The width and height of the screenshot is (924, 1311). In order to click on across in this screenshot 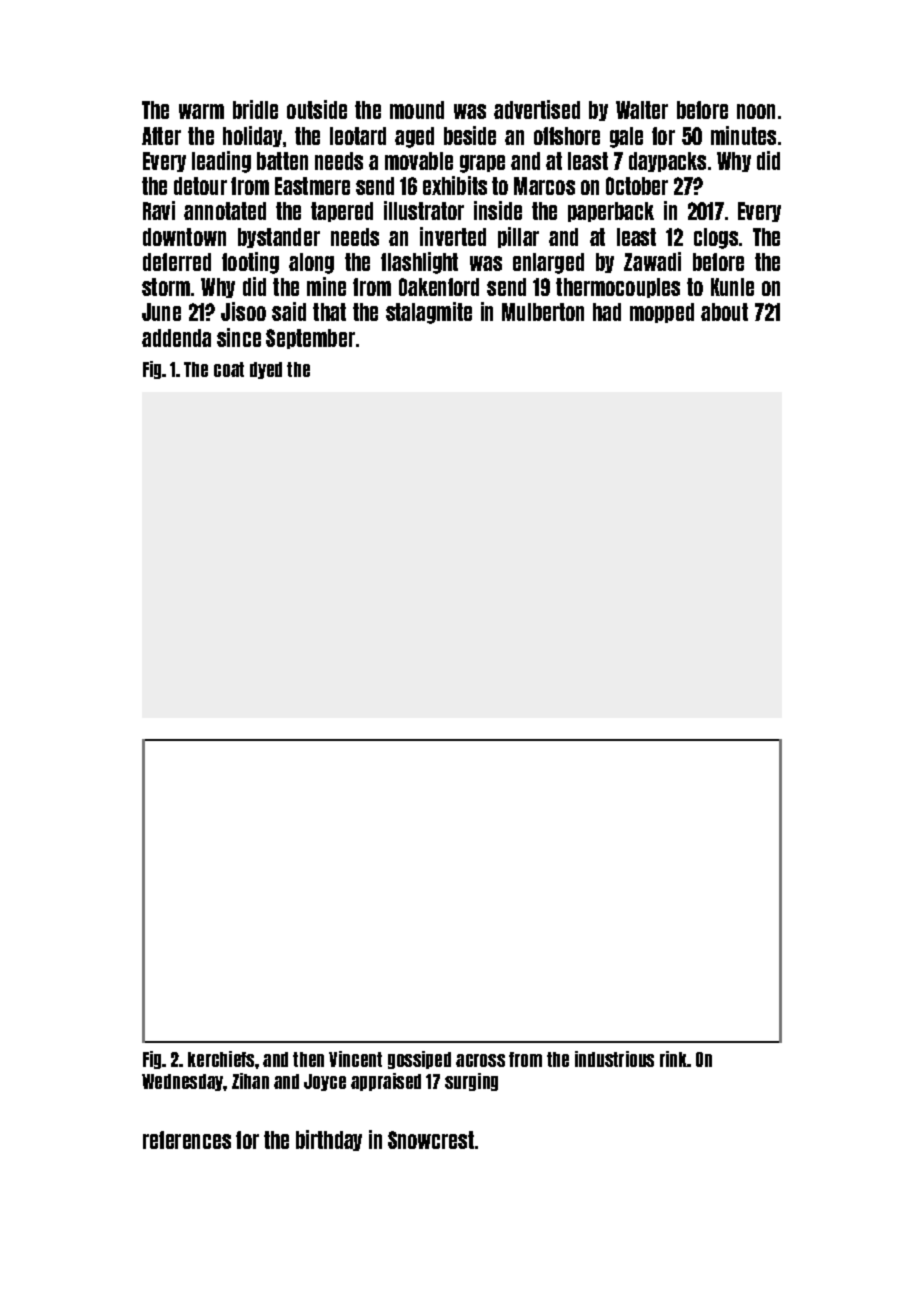, I will do `click(480, 1060)`.
